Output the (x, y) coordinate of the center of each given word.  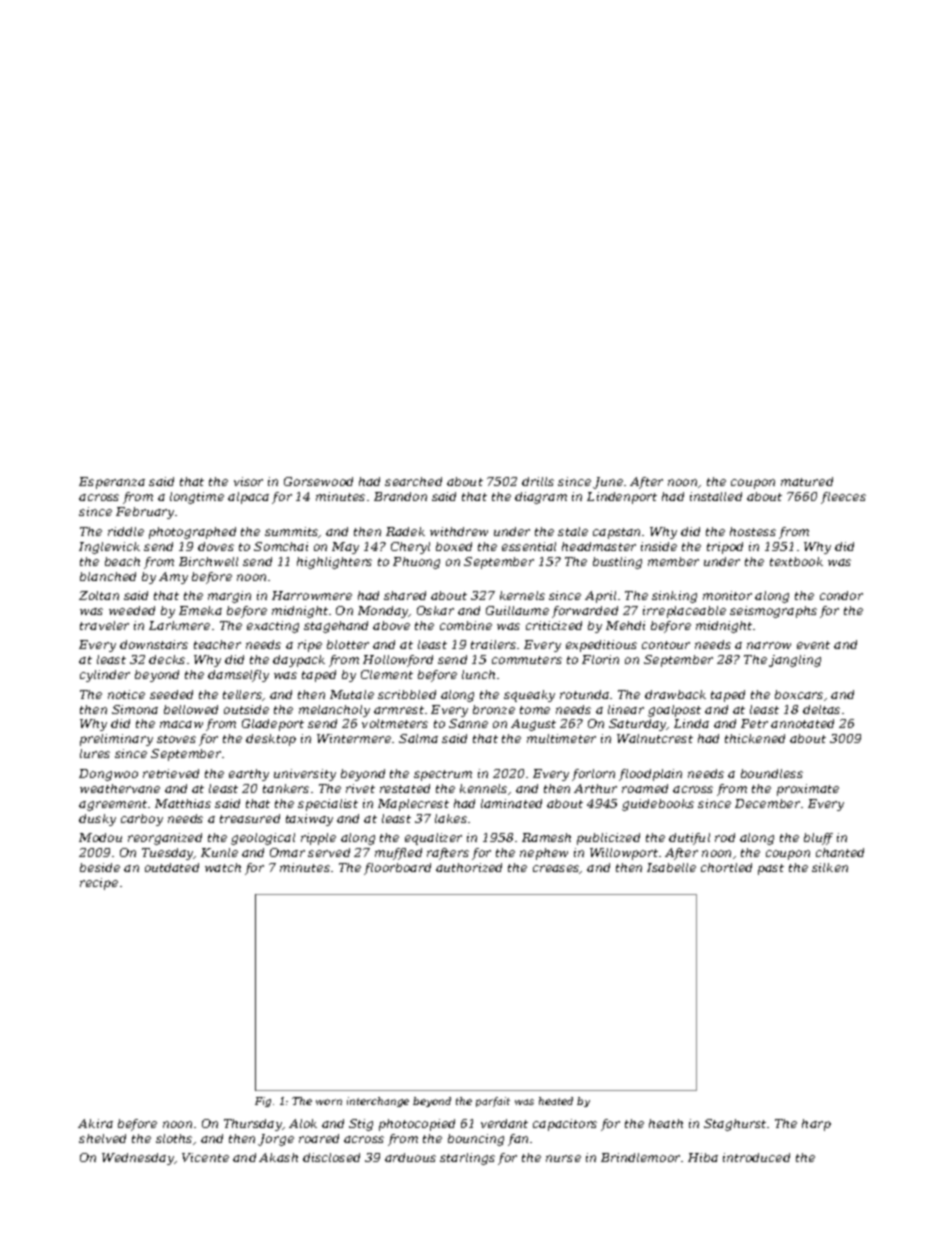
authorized (469, 867)
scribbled (407, 694)
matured (807, 481)
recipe (99, 884)
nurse (563, 1158)
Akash (278, 1157)
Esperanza (112, 483)
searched (413, 481)
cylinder (105, 676)
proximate (808, 790)
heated (556, 1101)
